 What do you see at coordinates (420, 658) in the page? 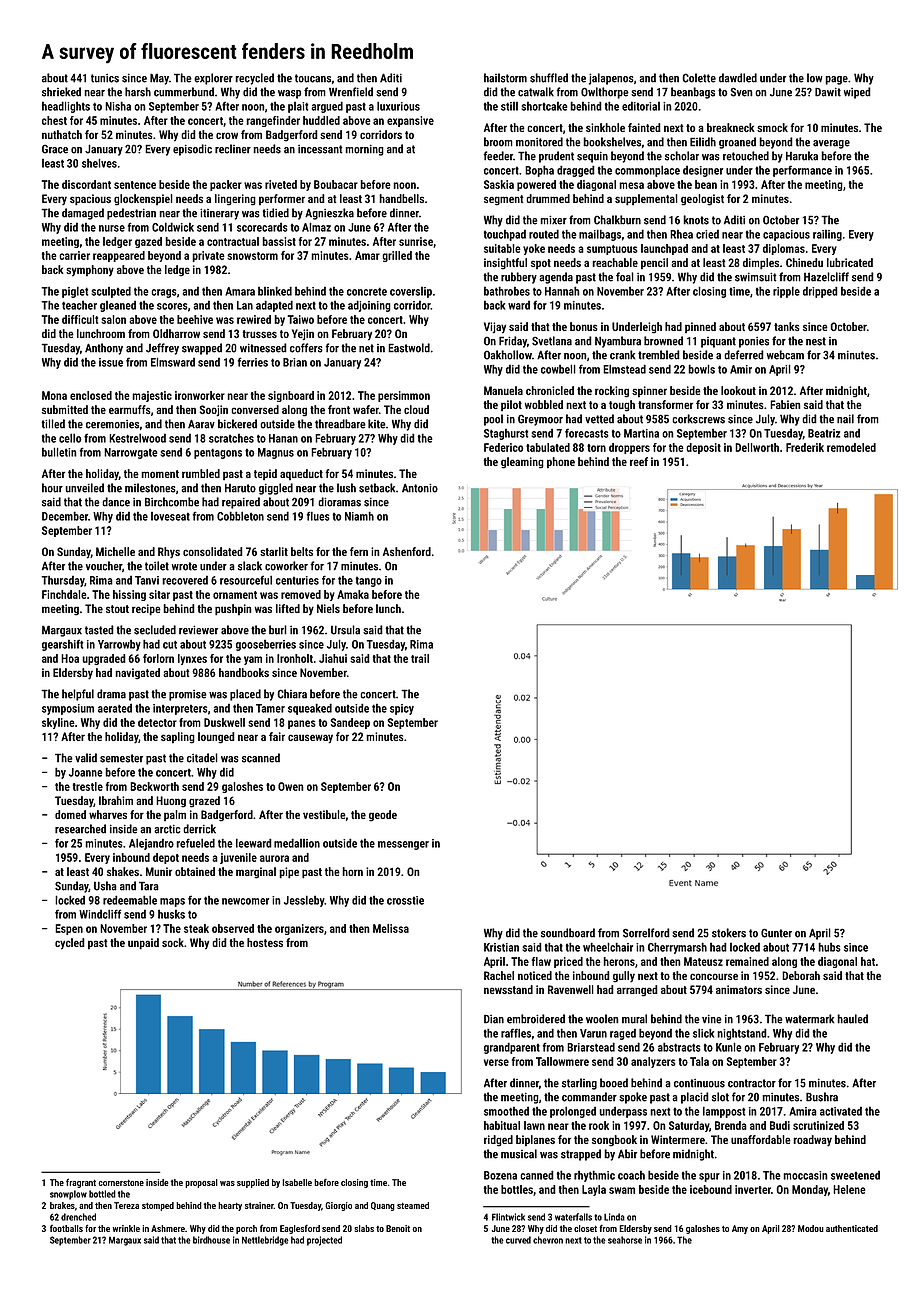
I see `trail` at bounding box center [420, 658].
